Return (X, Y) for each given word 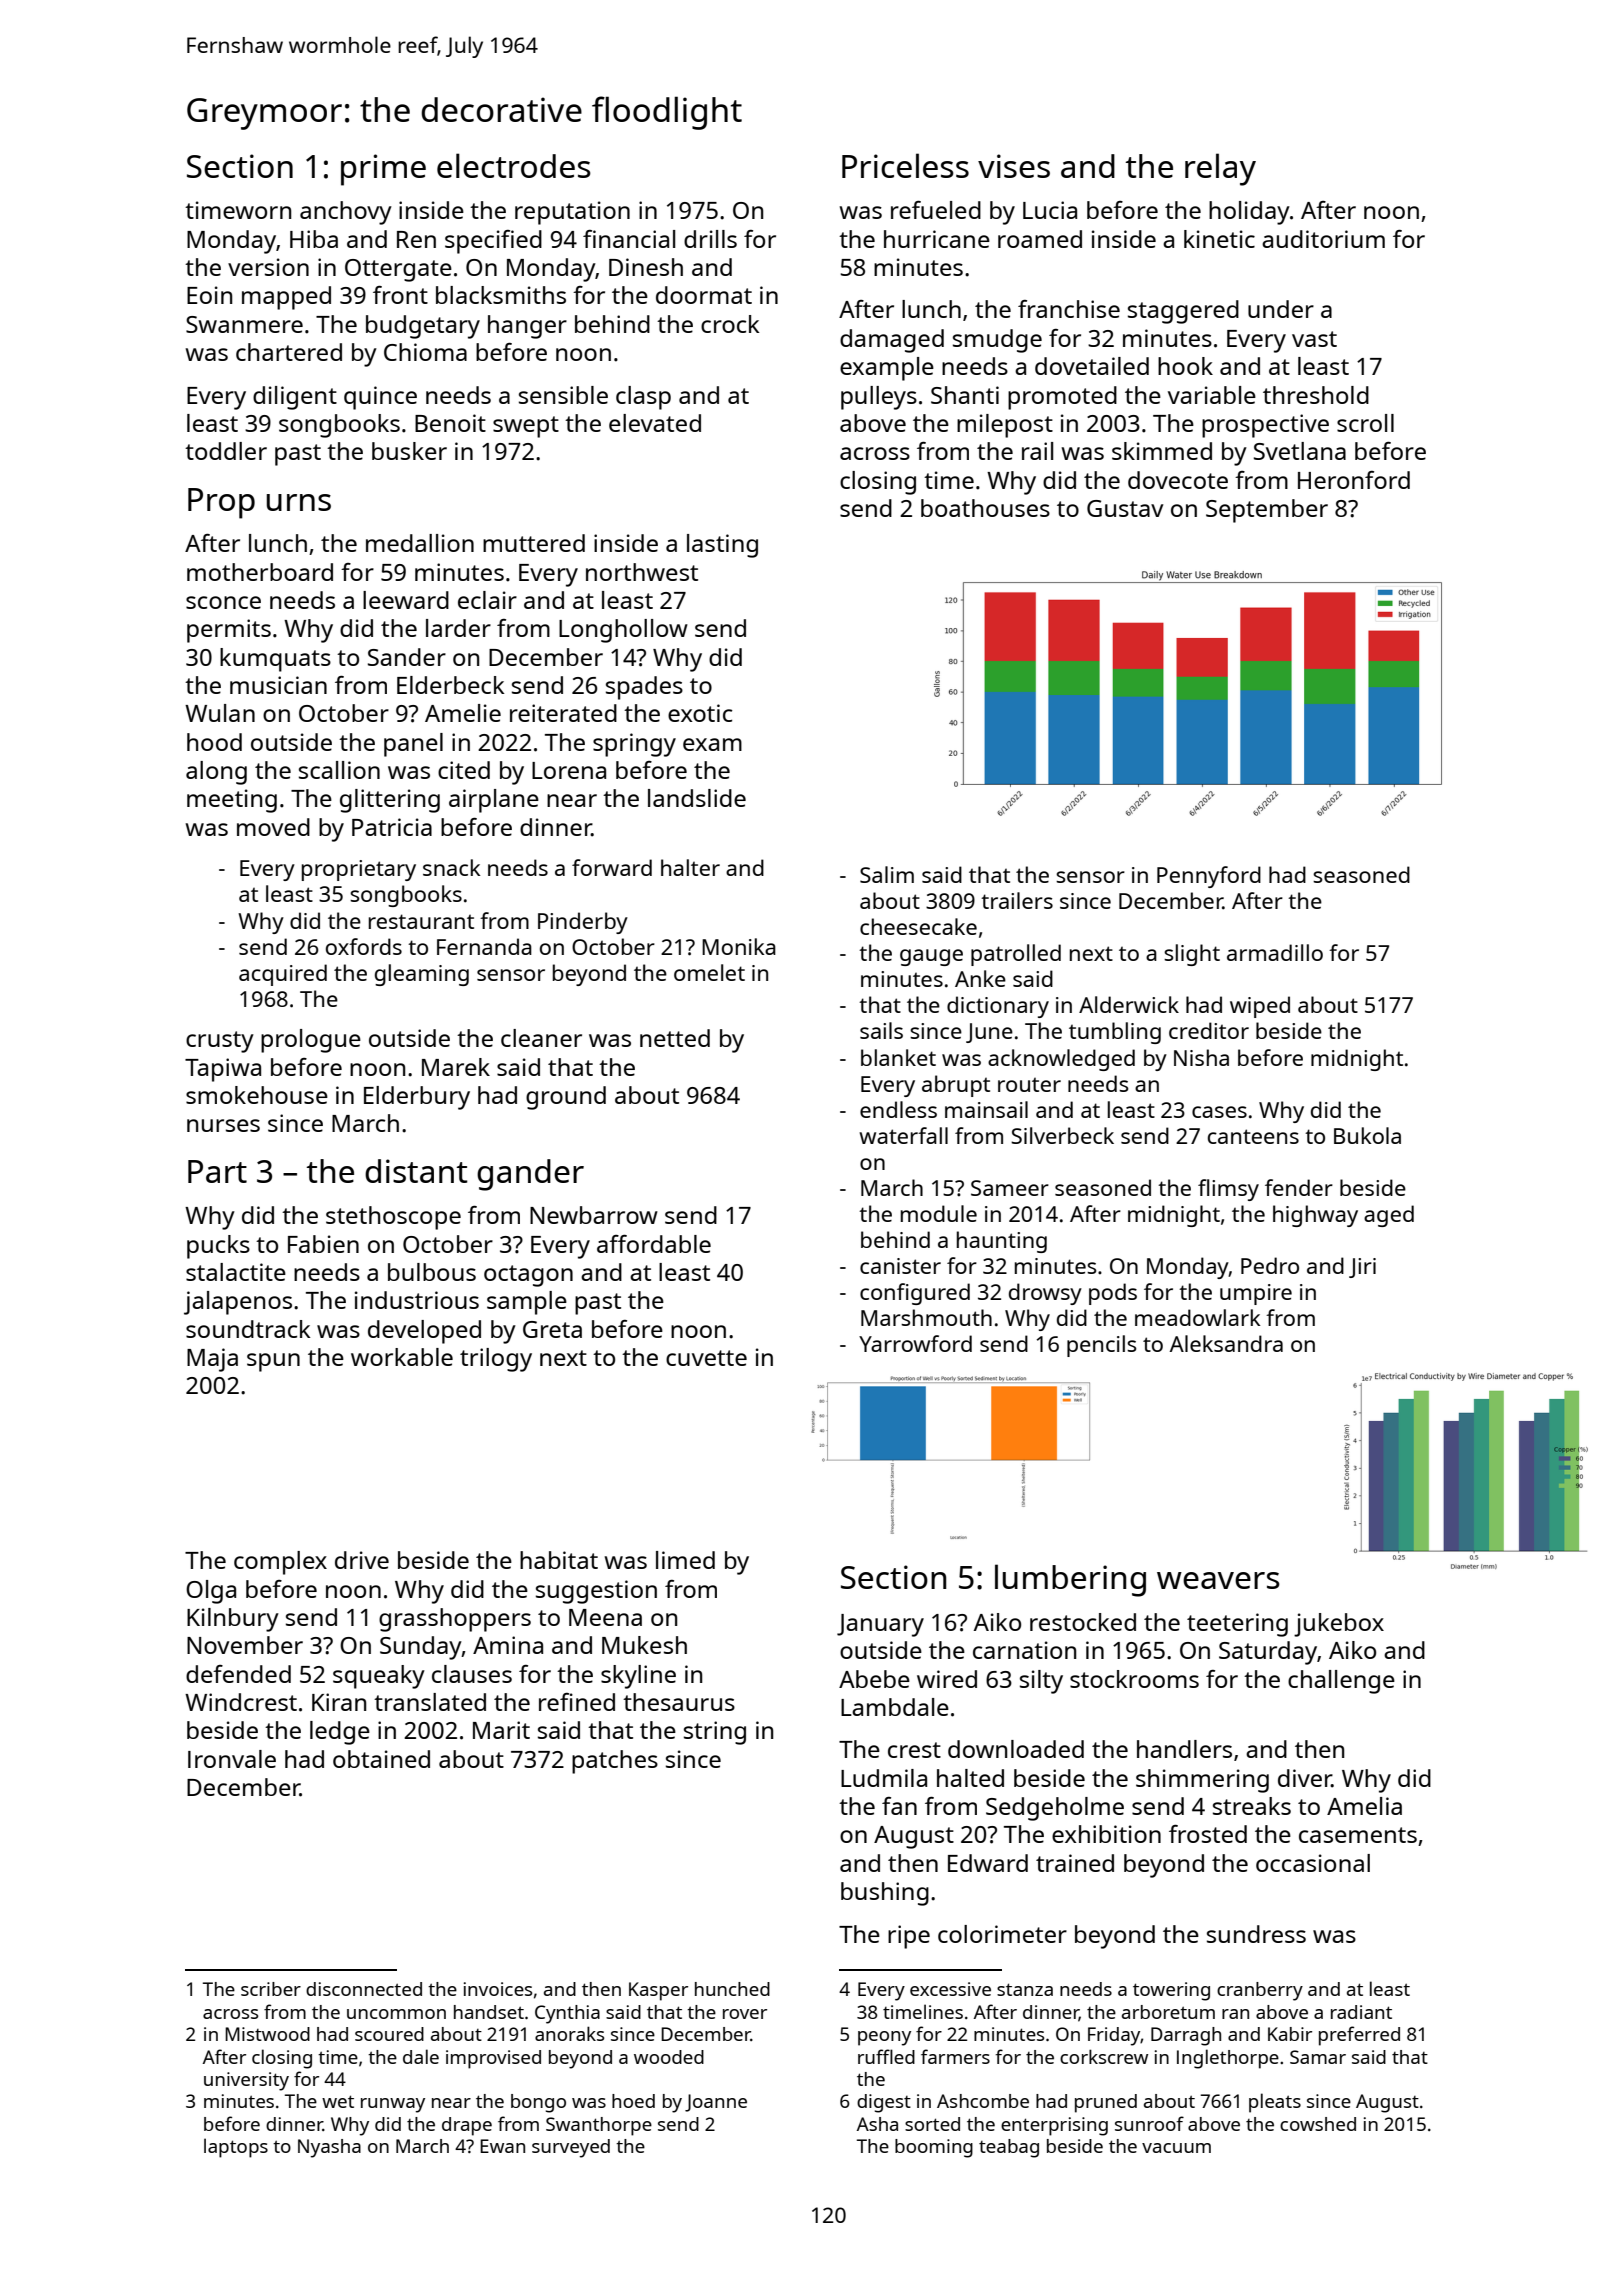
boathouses (985, 508)
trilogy (496, 1360)
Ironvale (232, 1759)
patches (615, 1762)
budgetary (423, 327)
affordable (654, 1244)
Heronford (1354, 480)
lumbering (1070, 1580)
